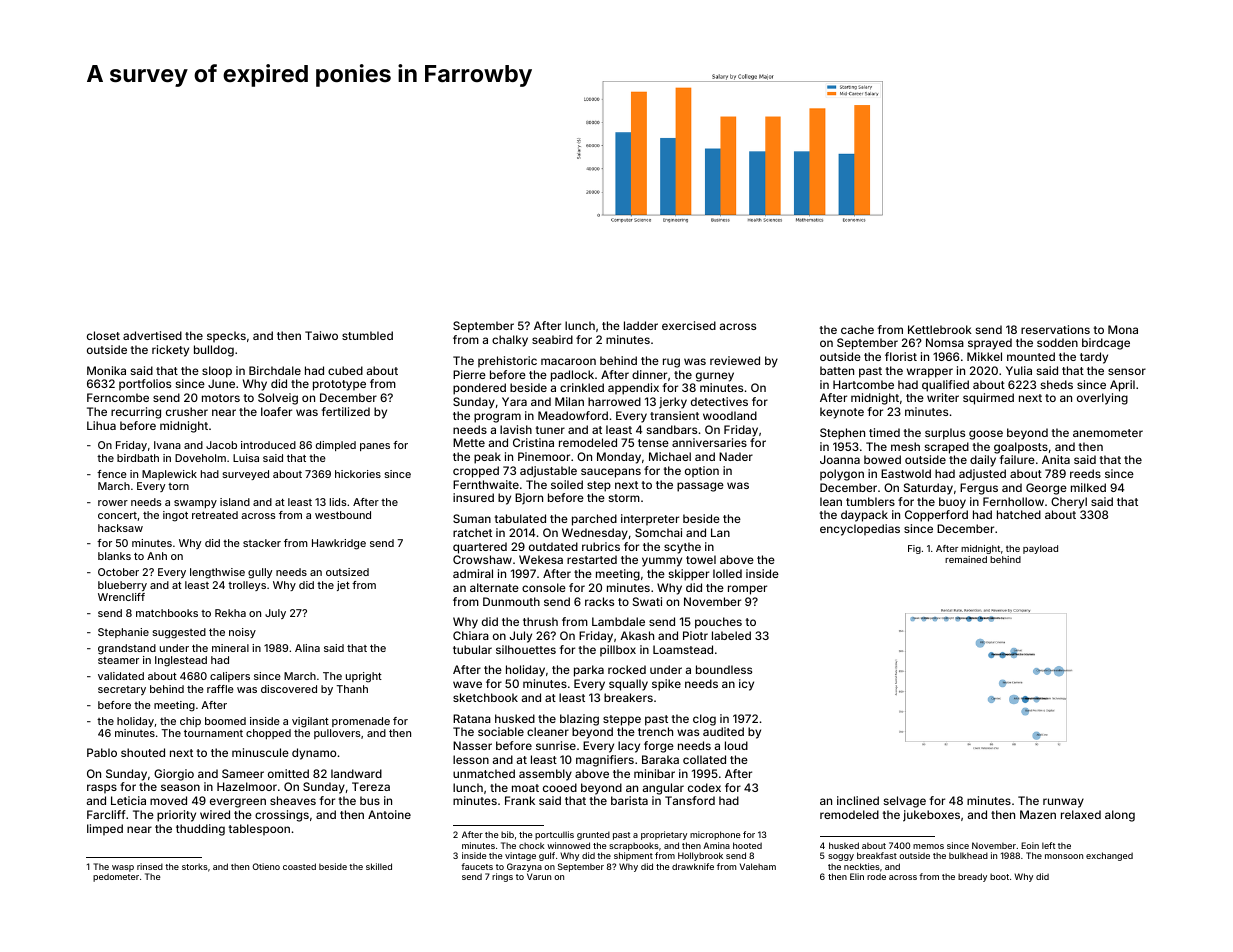 The image size is (1233, 952). I want to click on reservations, so click(1055, 329).
